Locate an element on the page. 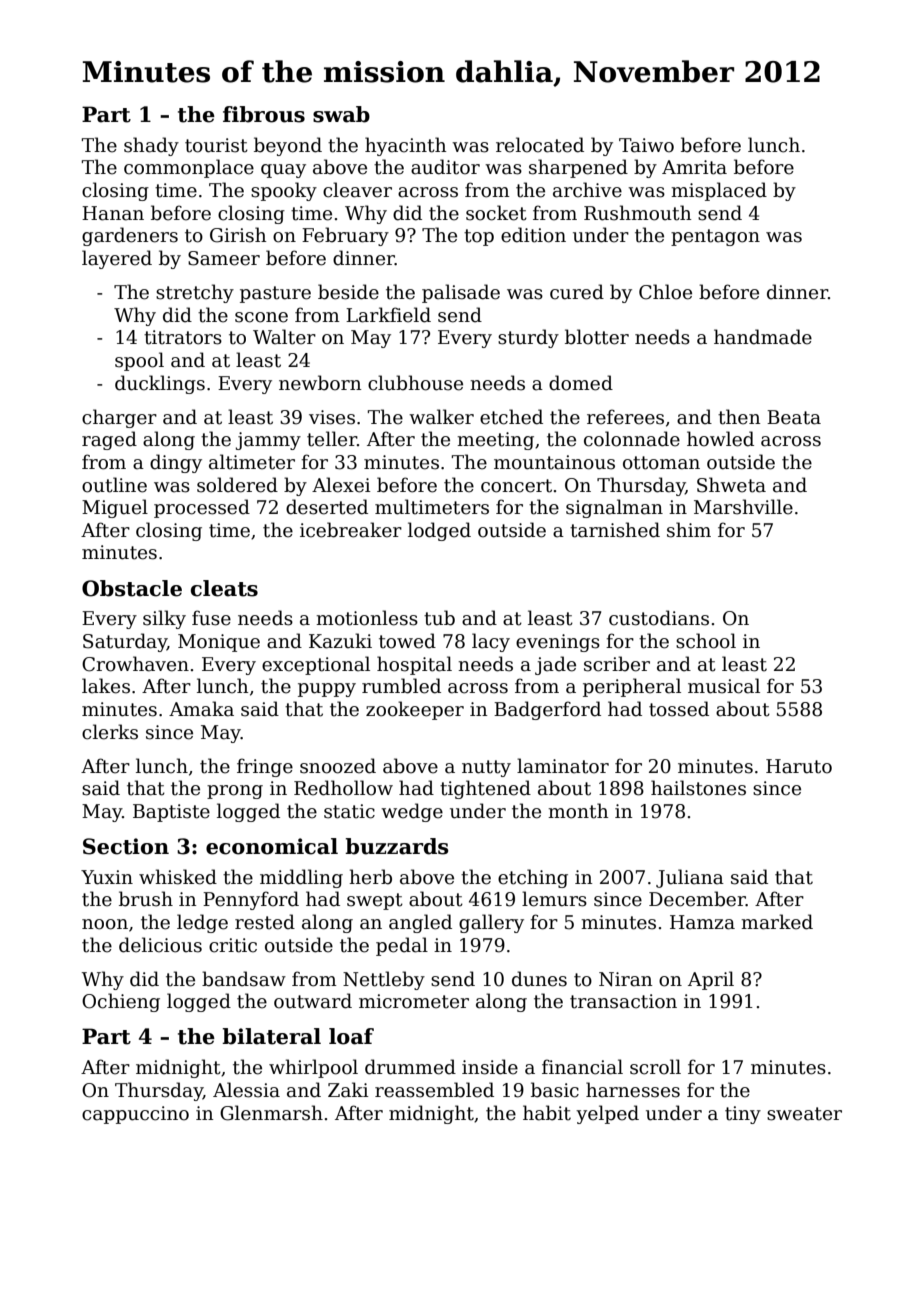 The image size is (924, 1311). Taiwo is located at coordinates (646, 145).
